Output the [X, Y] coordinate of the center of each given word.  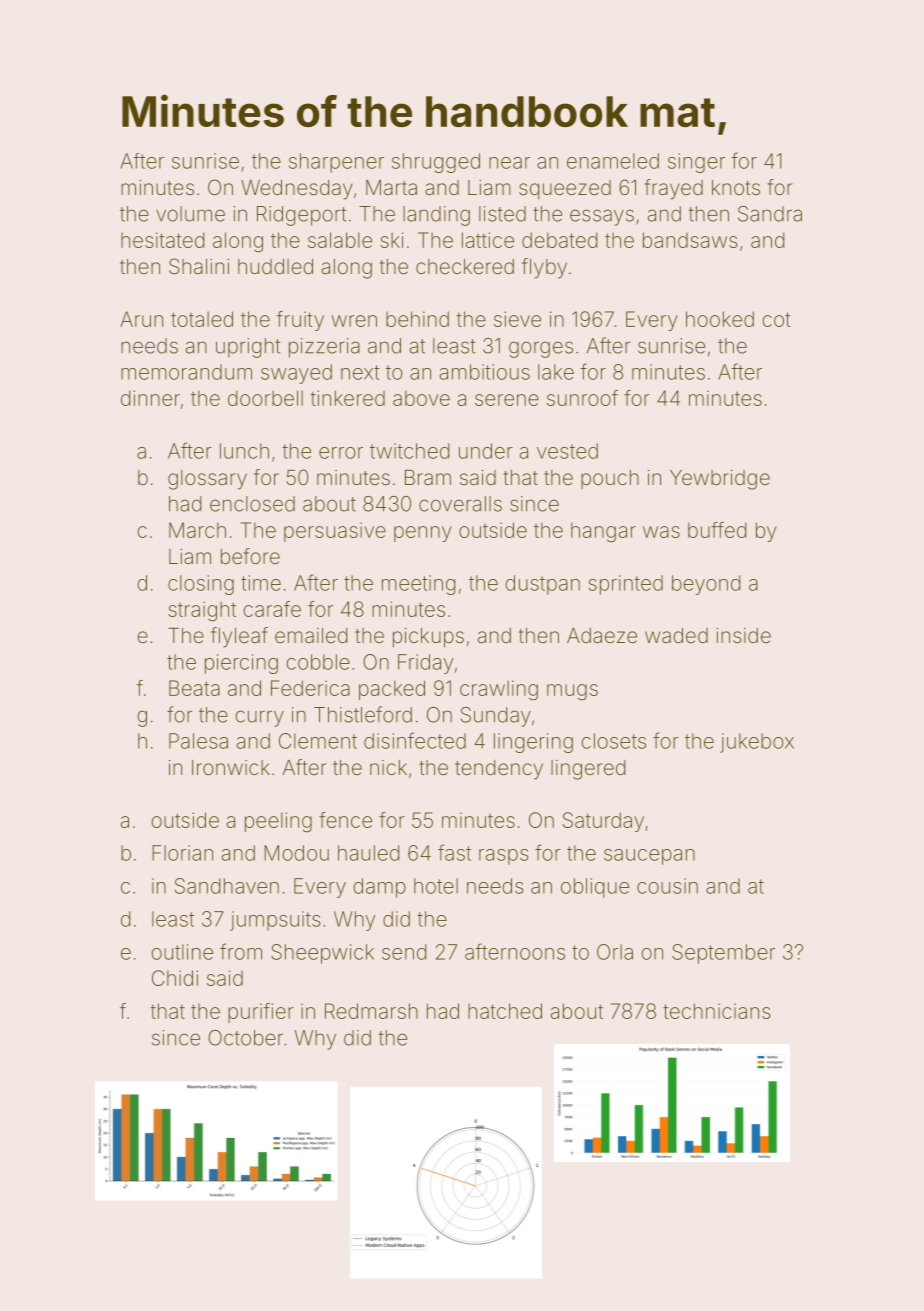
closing [201, 585]
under [486, 451]
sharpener [336, 163]
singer [696, 163]
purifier [261, 1013]
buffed [717, 530]
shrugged [436, 163]
